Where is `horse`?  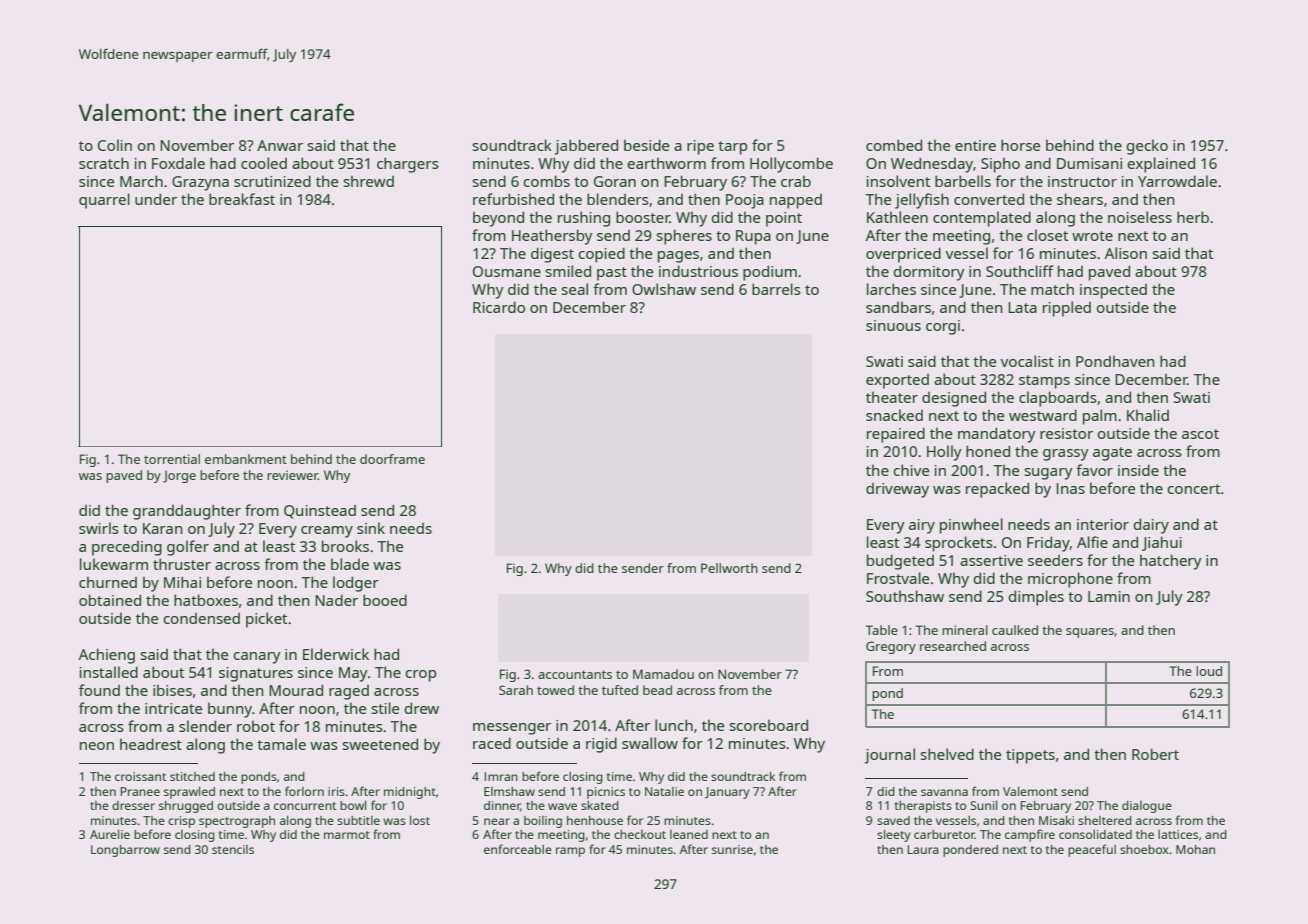
horse is located at coordinates (1020, 145).
